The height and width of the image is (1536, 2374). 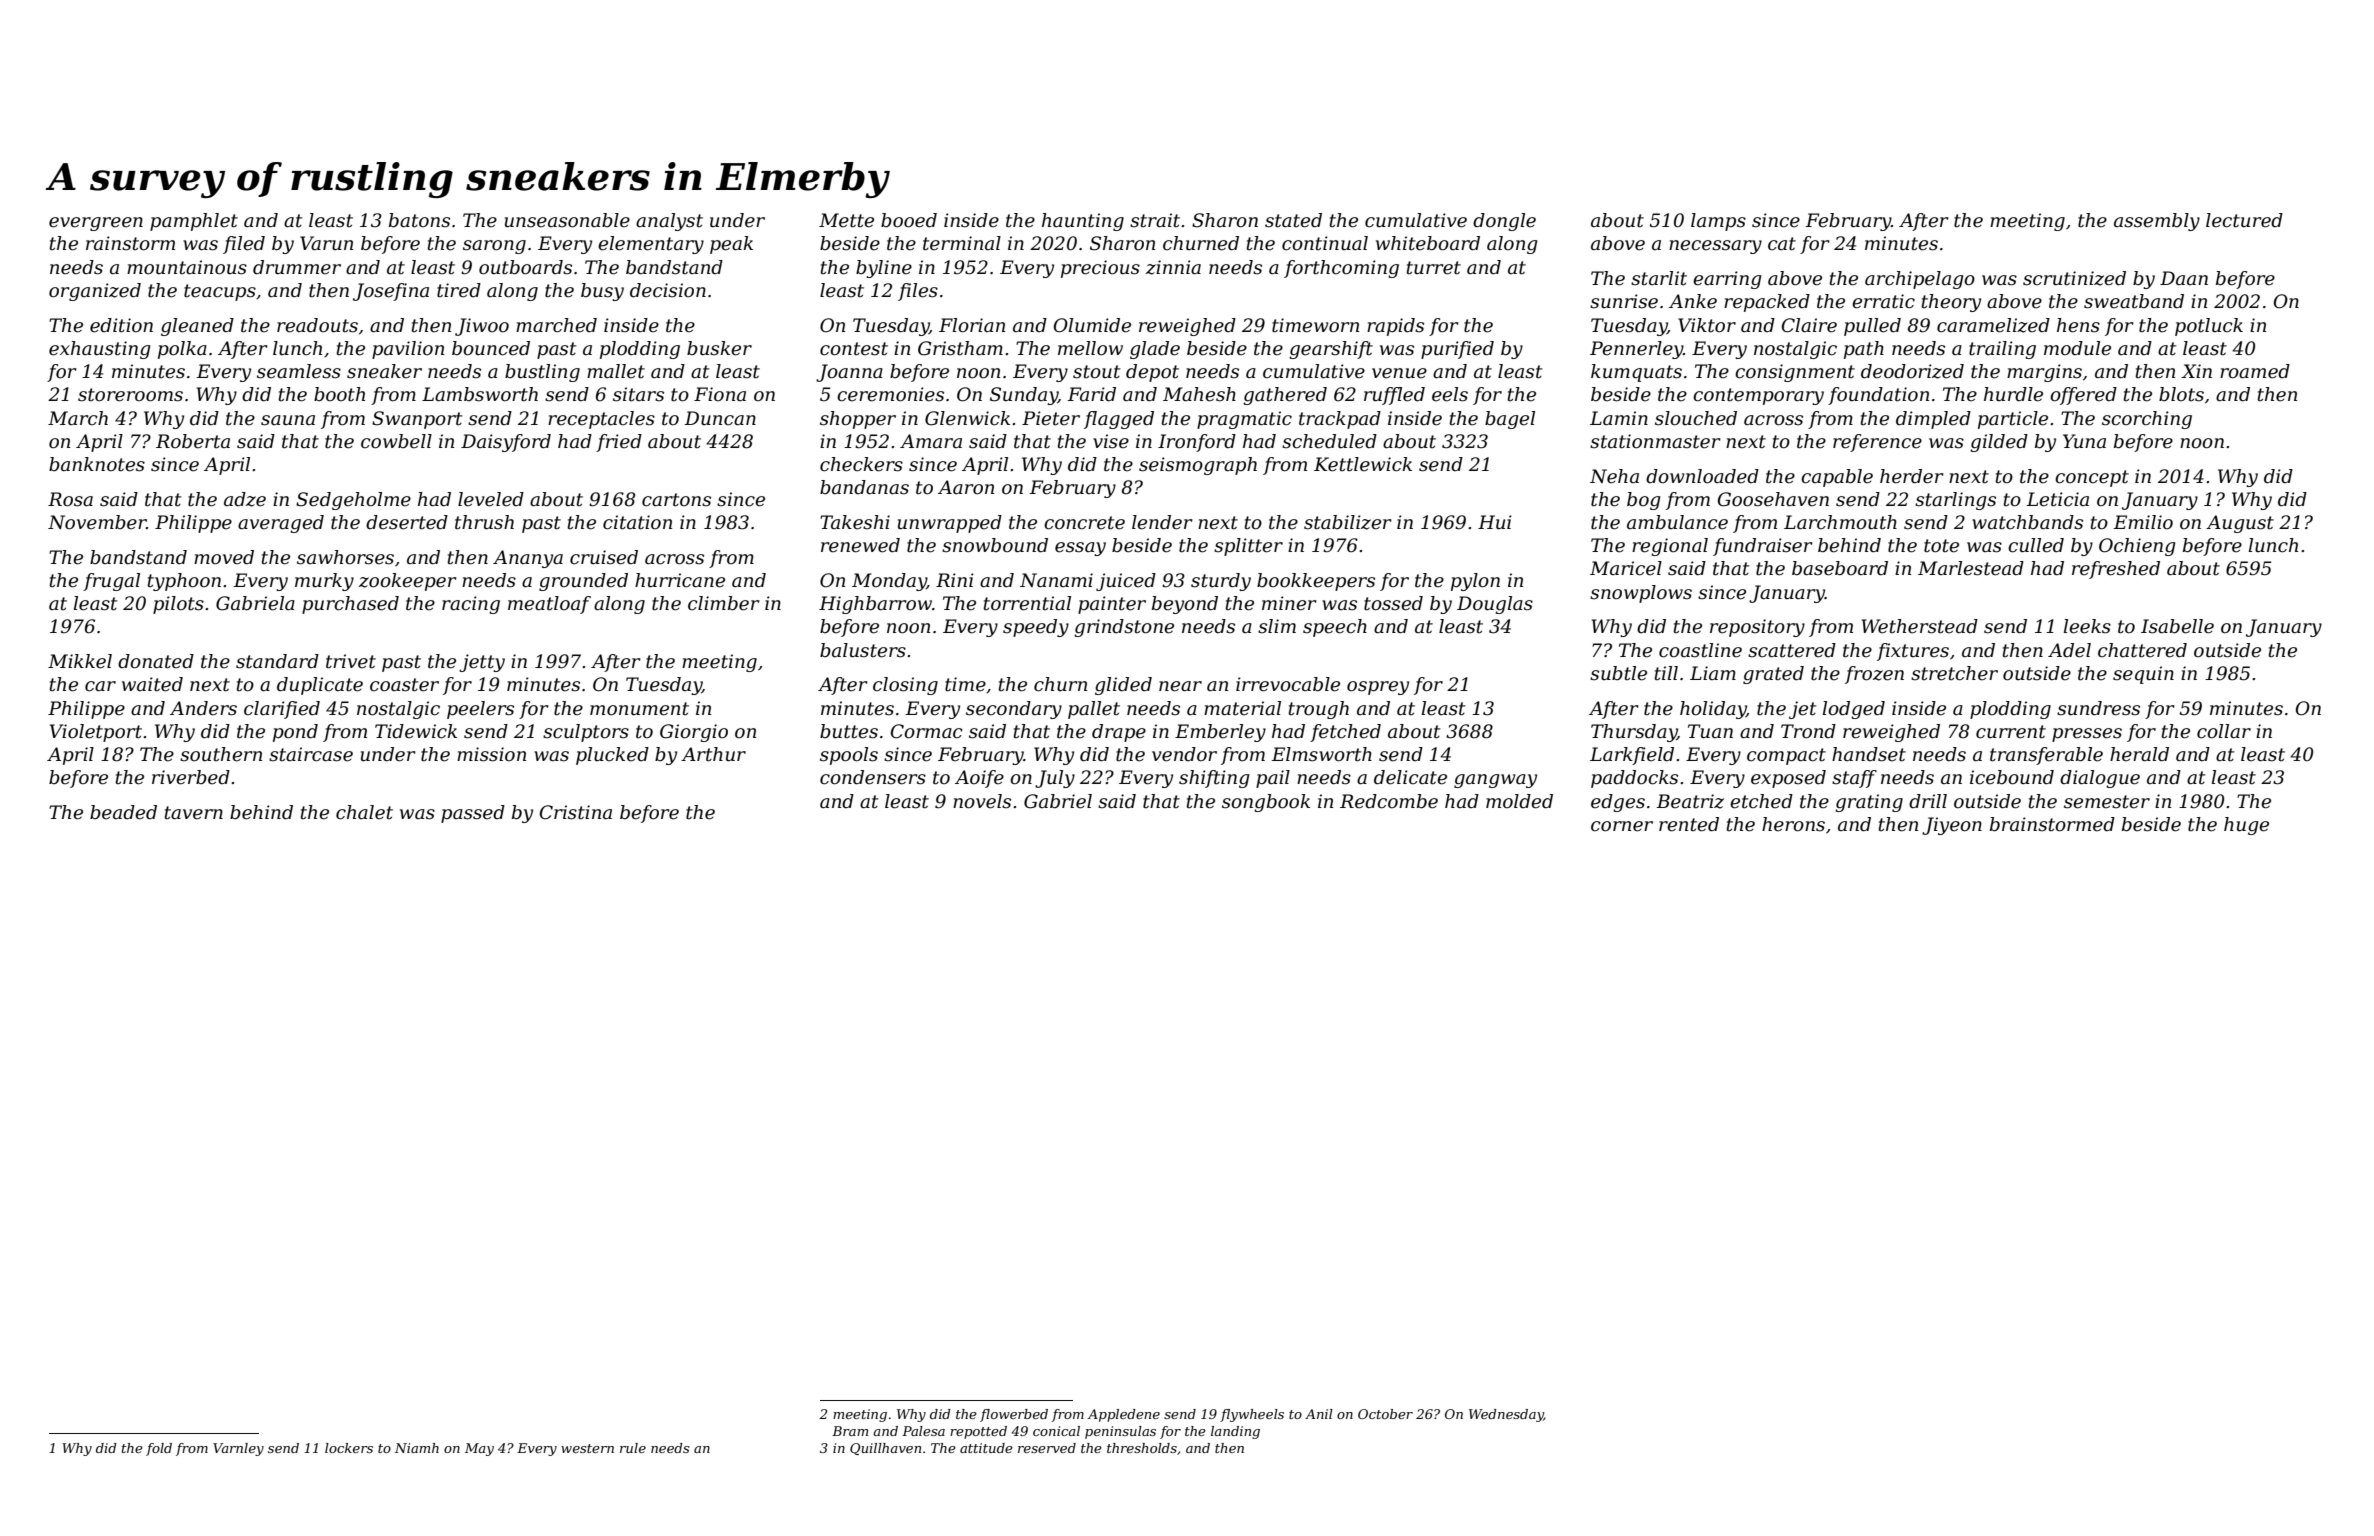 I want to click on May, so click(x=479, y=1449).
